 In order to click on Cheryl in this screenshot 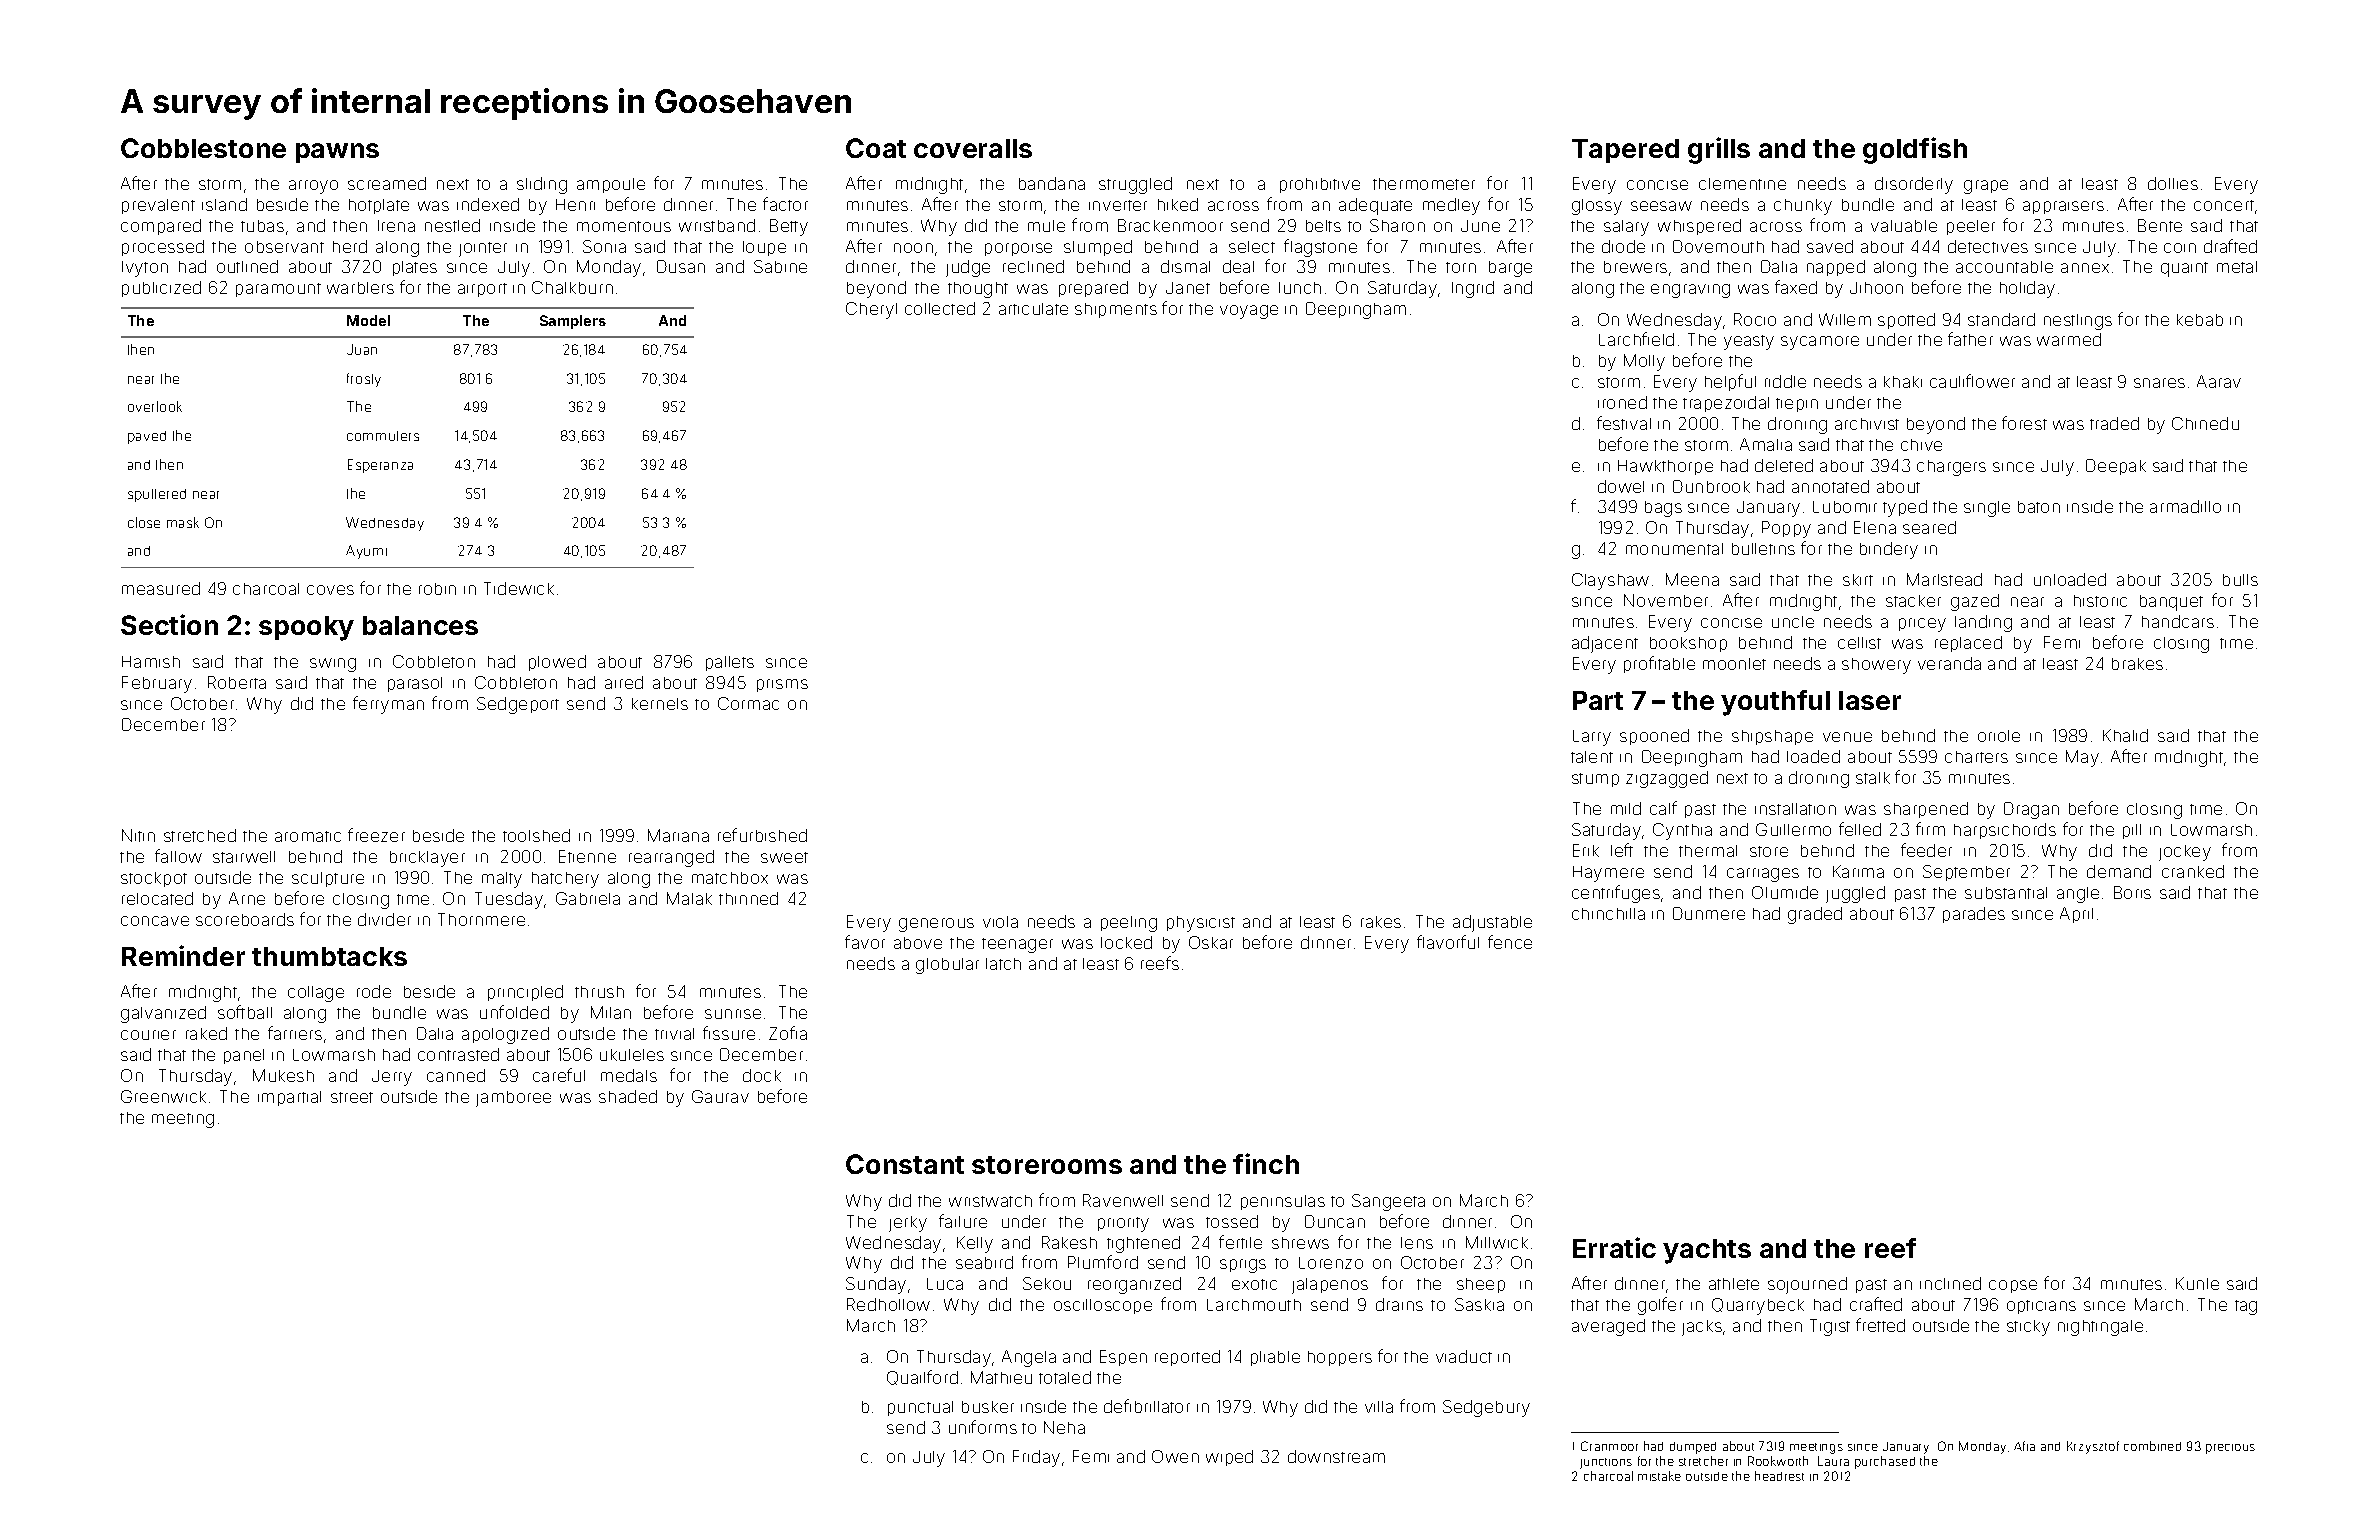, I will do `click(871, 310)`.
